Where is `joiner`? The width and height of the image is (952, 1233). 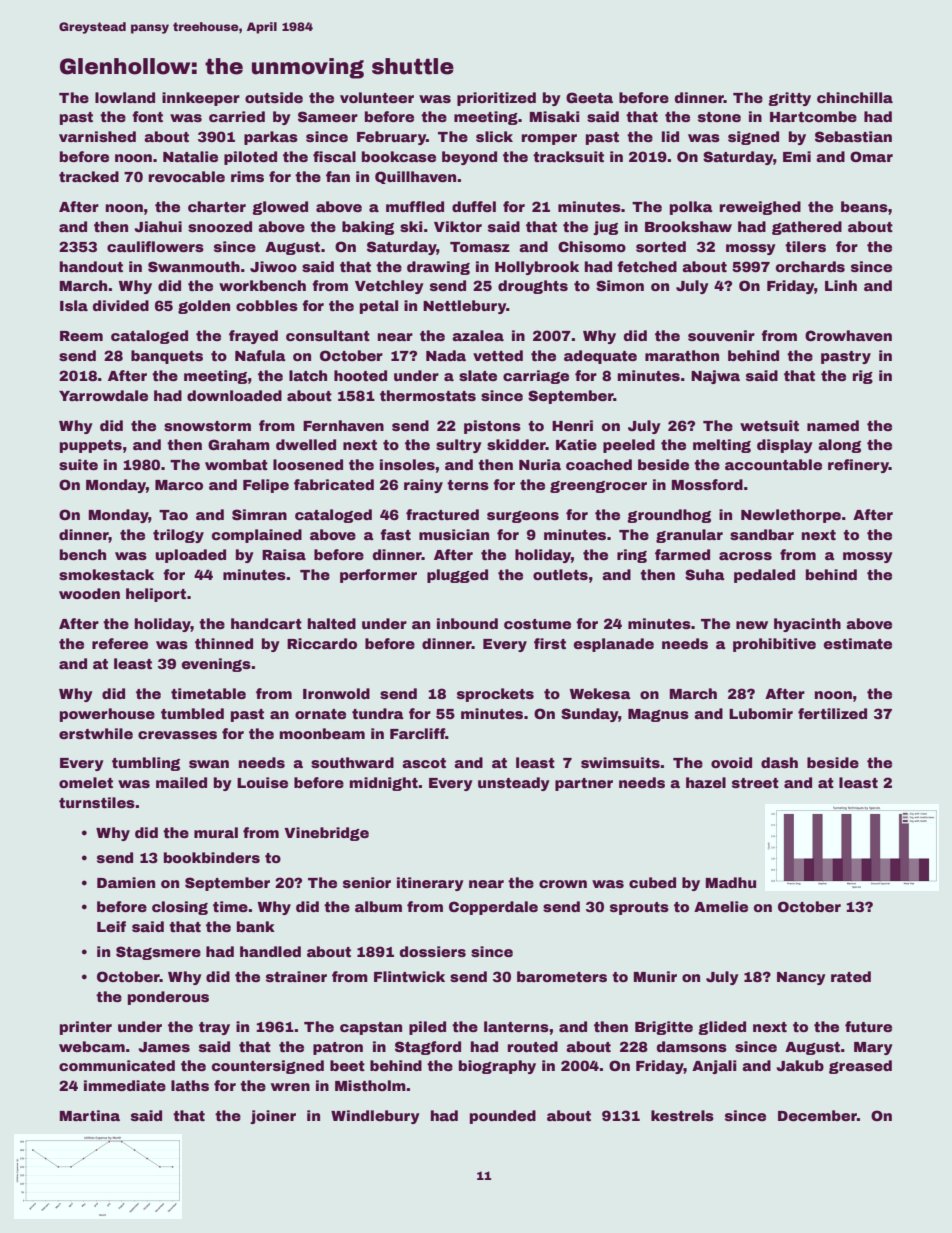
joiner is located at coordinates (273, 1117).
